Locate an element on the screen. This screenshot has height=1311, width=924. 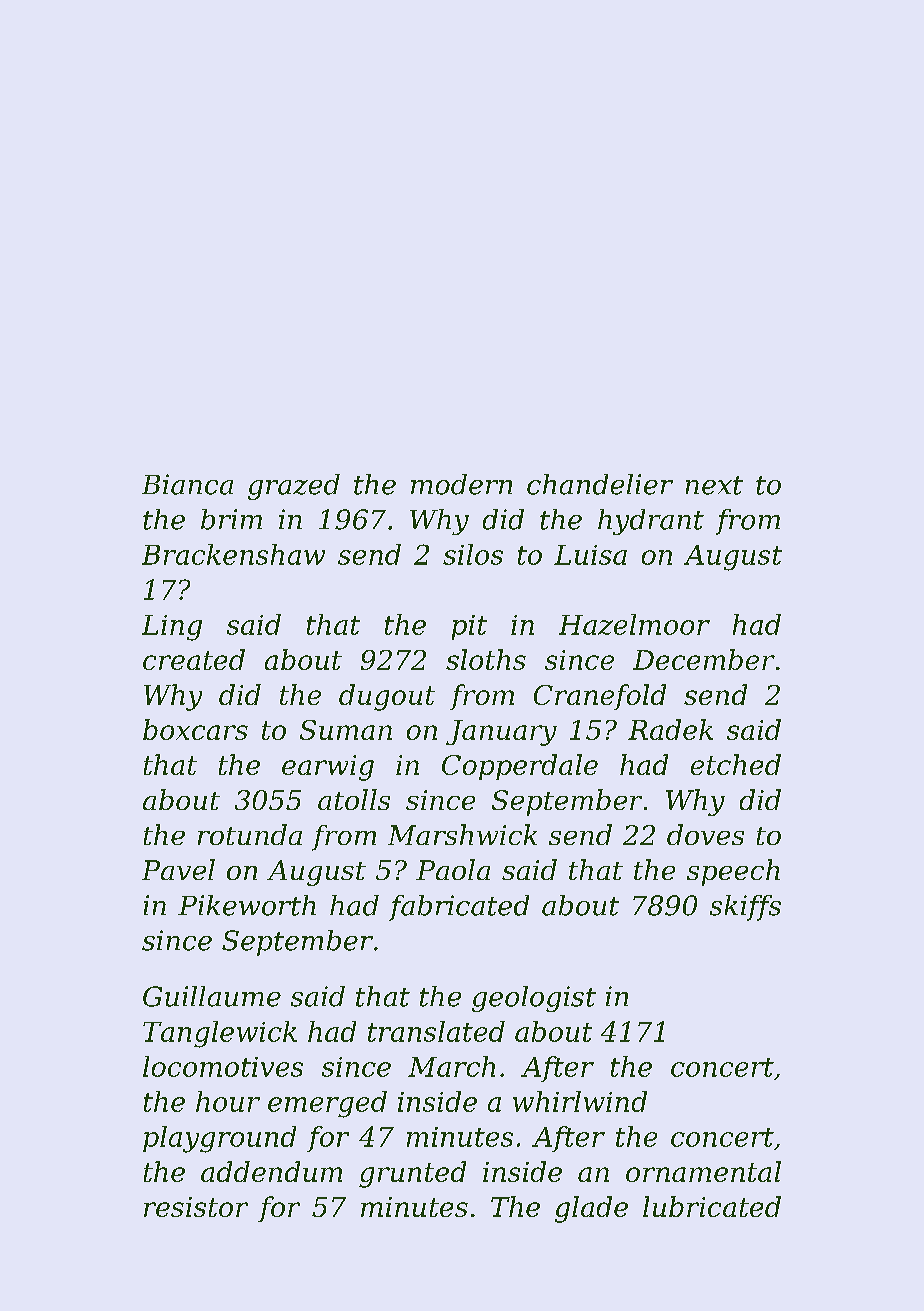
Pikeworth is located at coordinates (247, 905).
